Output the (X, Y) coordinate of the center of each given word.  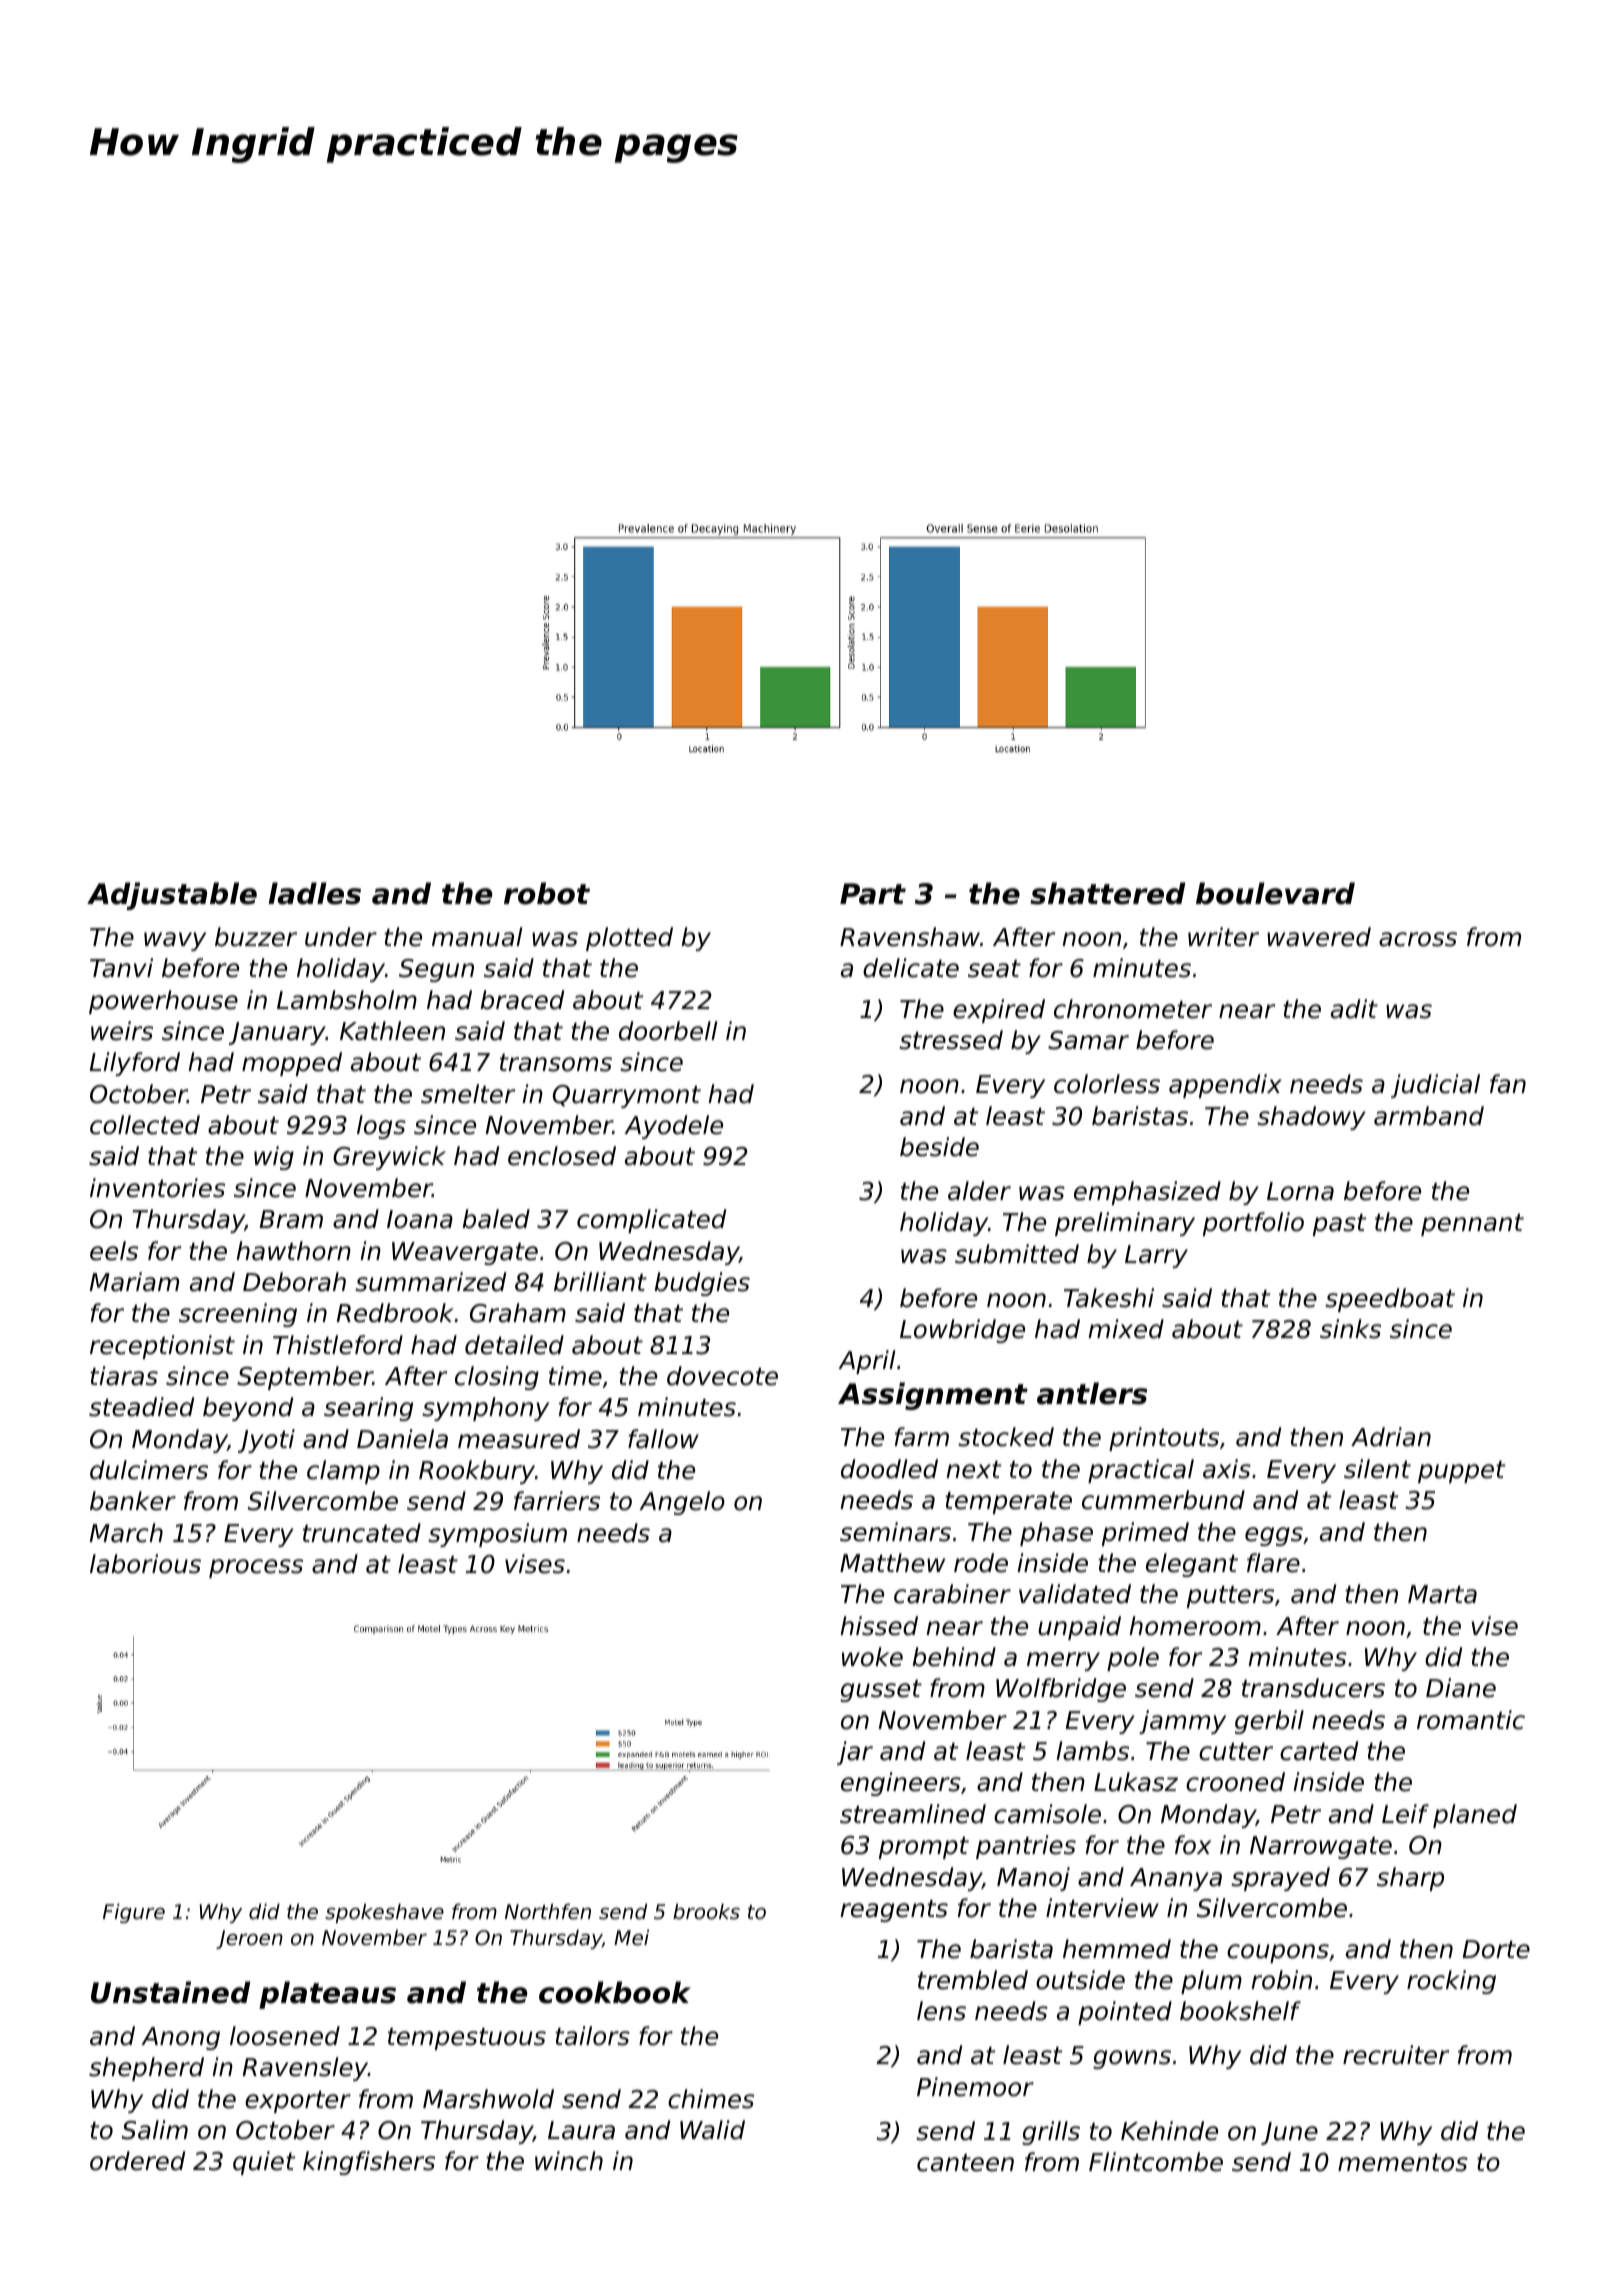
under (341, 937)
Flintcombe (1156, 2162)
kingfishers (369, 2163)
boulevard (1275, 893)
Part (873, 894)
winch (569, 2161)
